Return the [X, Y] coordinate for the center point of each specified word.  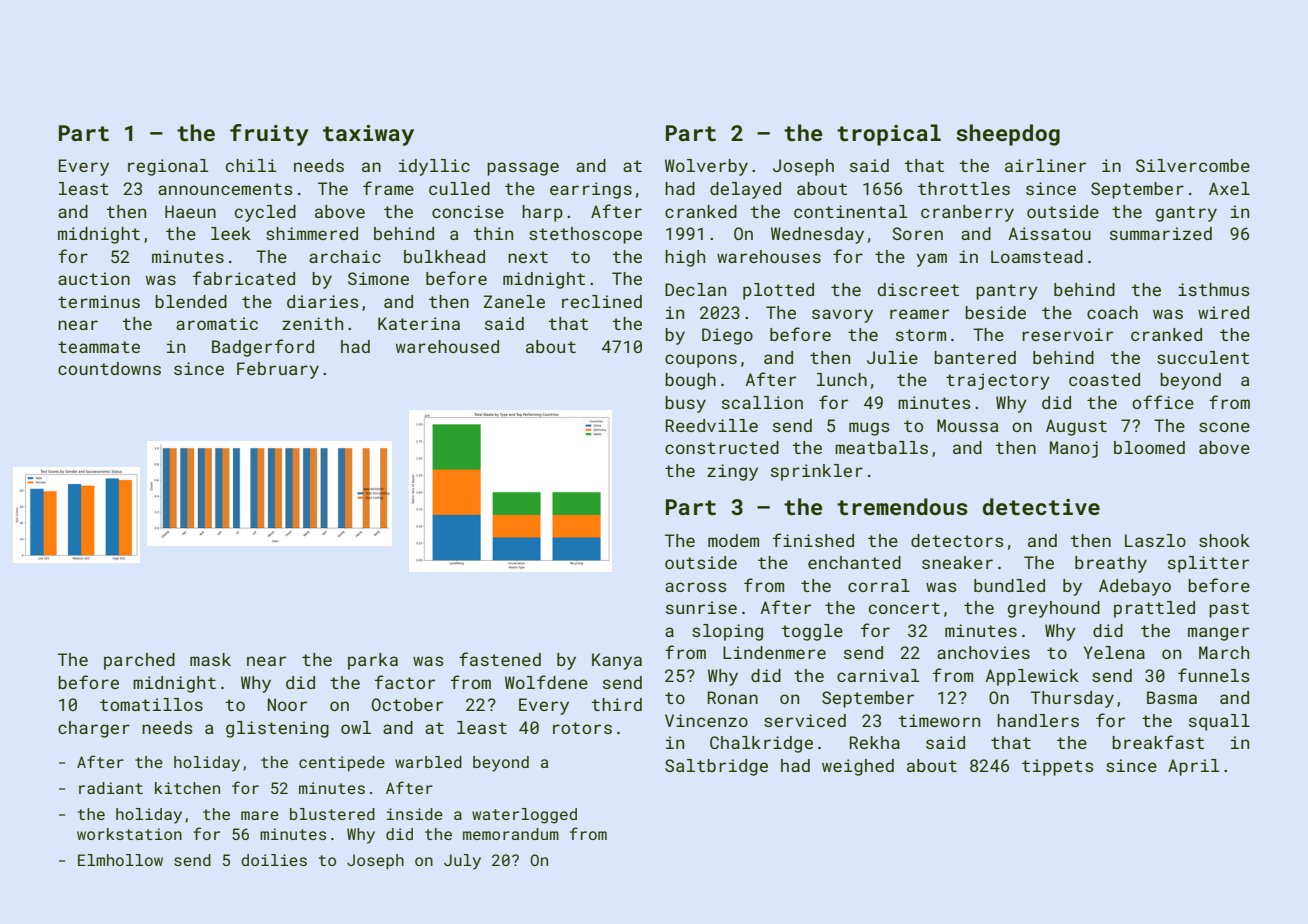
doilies [274, 860]
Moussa [967, 425]
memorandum [511, 834]
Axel [1229, 188]
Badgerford [263, 348]
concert [904, 608]
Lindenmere [774, 652]
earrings [591, 190]
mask [210, 659]
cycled [265, 213]
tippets [1058, 767]
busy [685, 404]
